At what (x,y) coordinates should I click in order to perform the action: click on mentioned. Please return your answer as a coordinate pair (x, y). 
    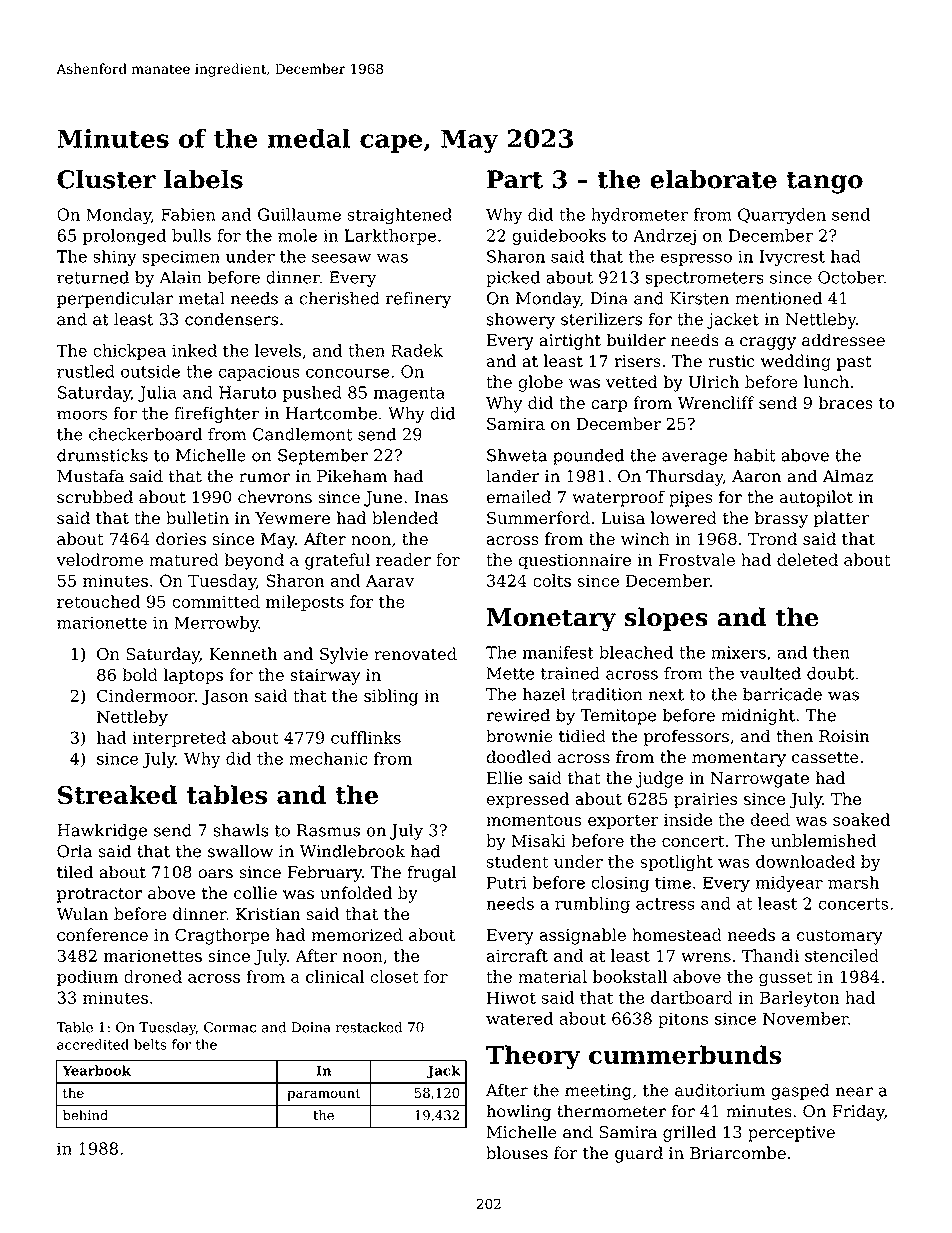
    Looking at the image, I should click on (778, 298).
